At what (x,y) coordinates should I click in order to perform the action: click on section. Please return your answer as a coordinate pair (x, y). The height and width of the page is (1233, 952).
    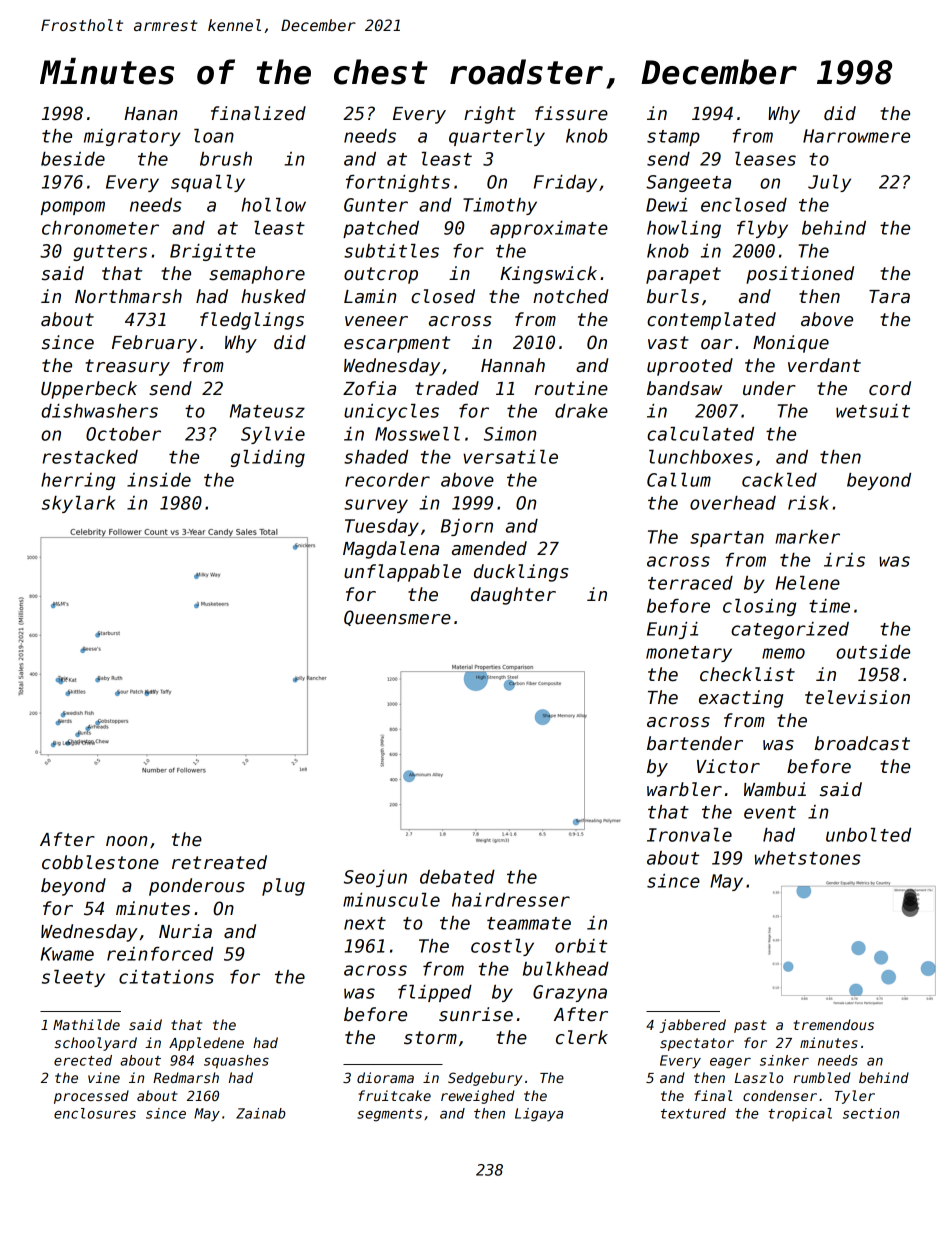
    Looking at the image, I should click on (871, 1113).
